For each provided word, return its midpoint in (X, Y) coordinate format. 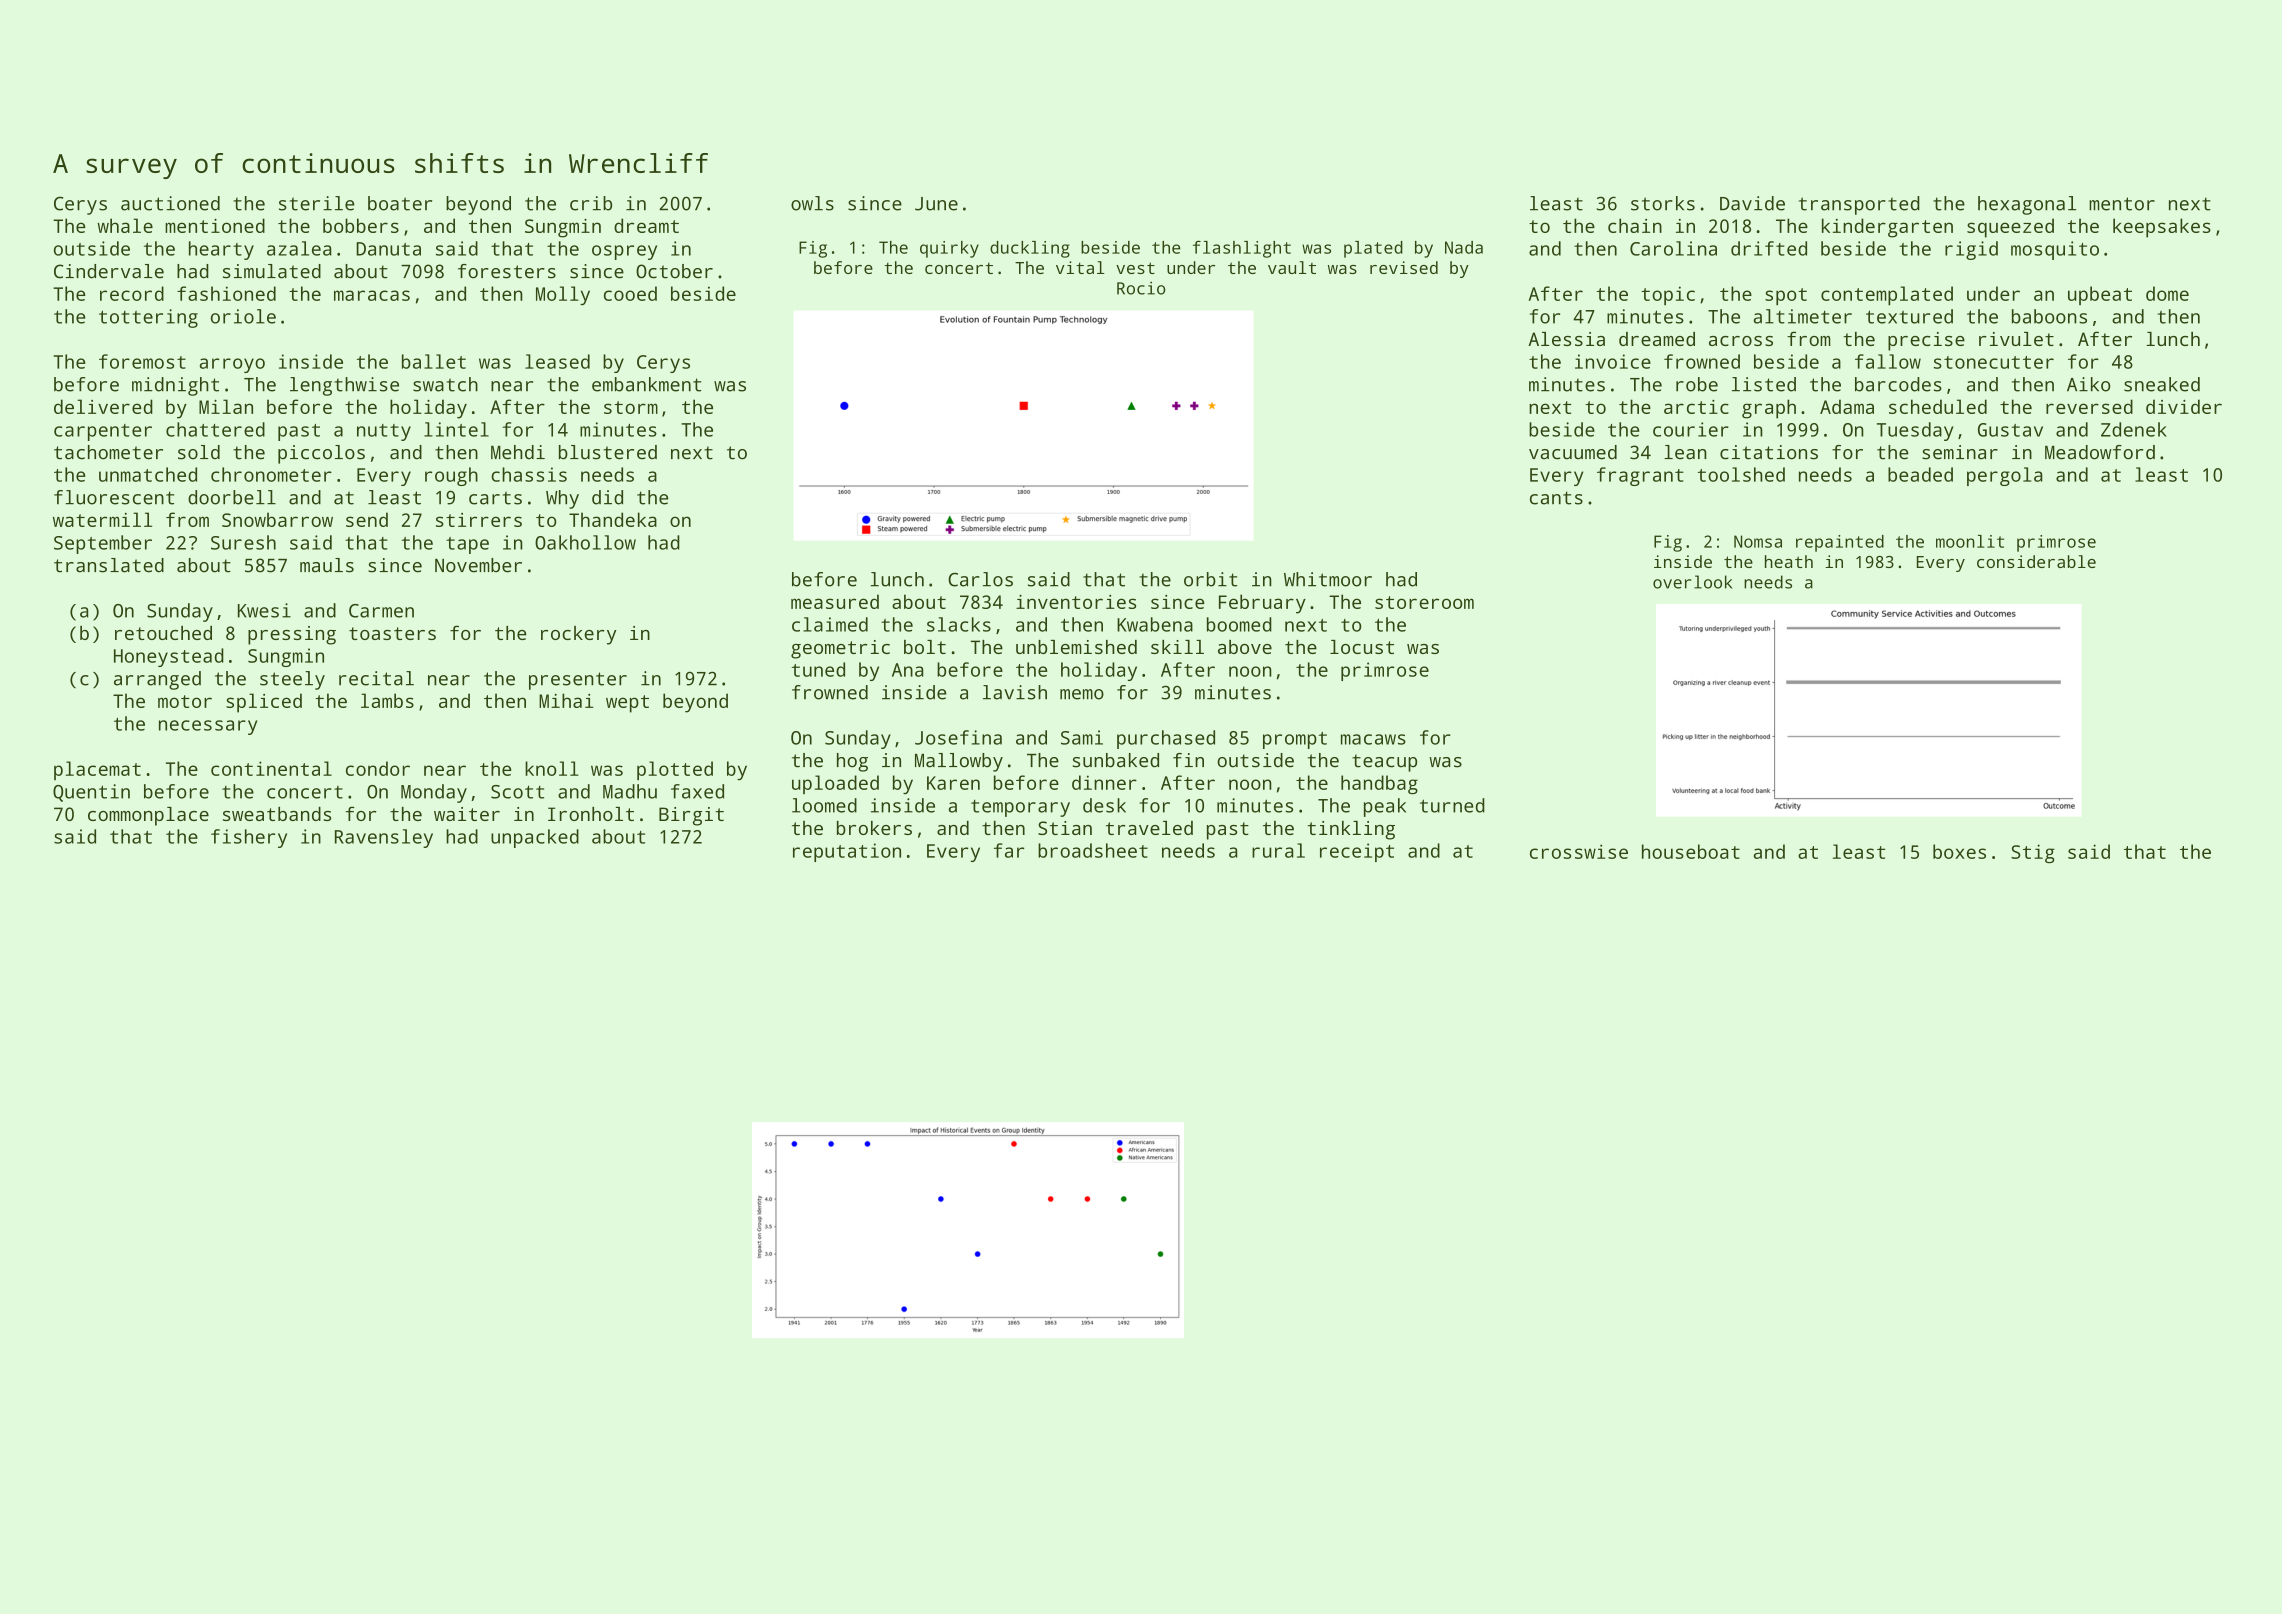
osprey (624, 252)
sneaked (2162, 384)
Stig (2033, 853)
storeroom (1424, 602)
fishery (249, 838)
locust (1362, 647)
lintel (456, 429)
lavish (1015, 692)
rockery (578, 635)
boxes (1959, 851)
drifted (1769, 248)
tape (467, 545)
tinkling (1351, 830)
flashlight (1242, 249)
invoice (1613, 361)
